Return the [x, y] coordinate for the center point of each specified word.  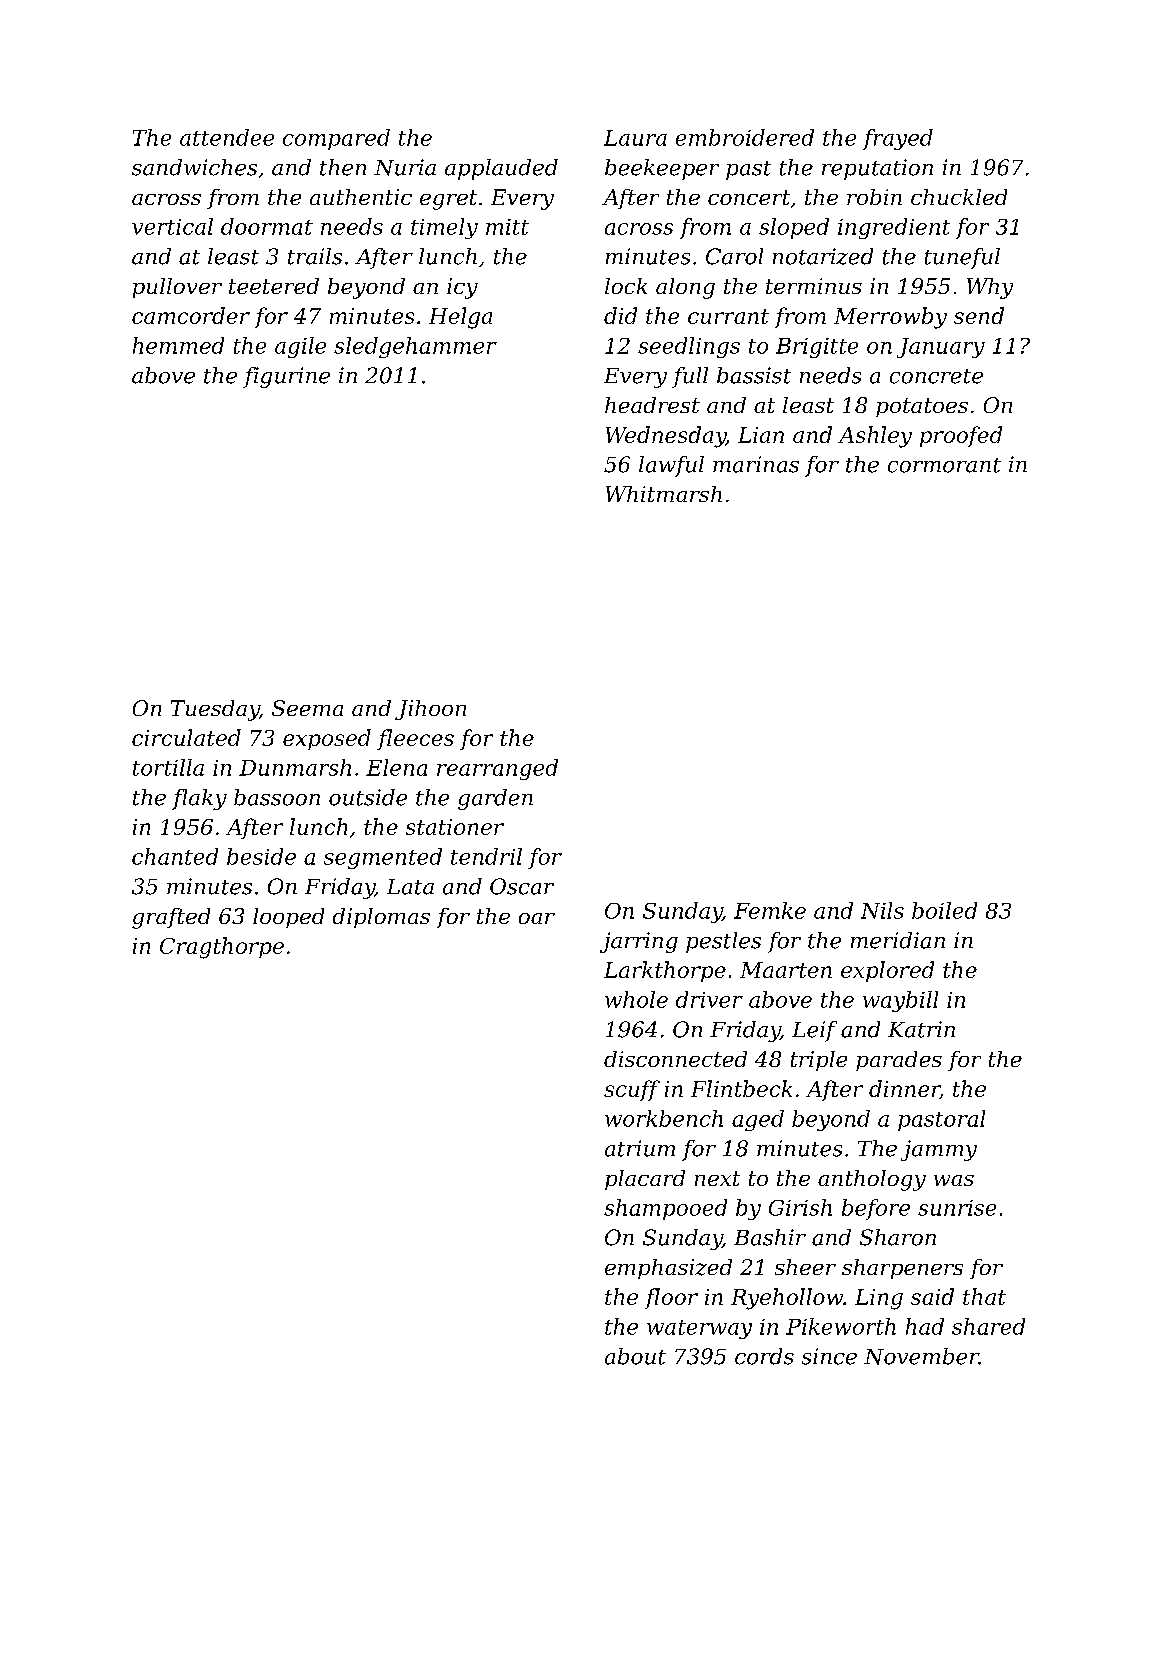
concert [749, 197]
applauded [501, 169]
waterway [699, 1329]
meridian [898, 940]
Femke [770, 910]
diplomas [381, 918]
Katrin [921, 1029]
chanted [175, 856]
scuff [632, 1090]
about [635, 1356]
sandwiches [194, 167]
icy [462, 288]
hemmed [178, 345]
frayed [898, 139]
